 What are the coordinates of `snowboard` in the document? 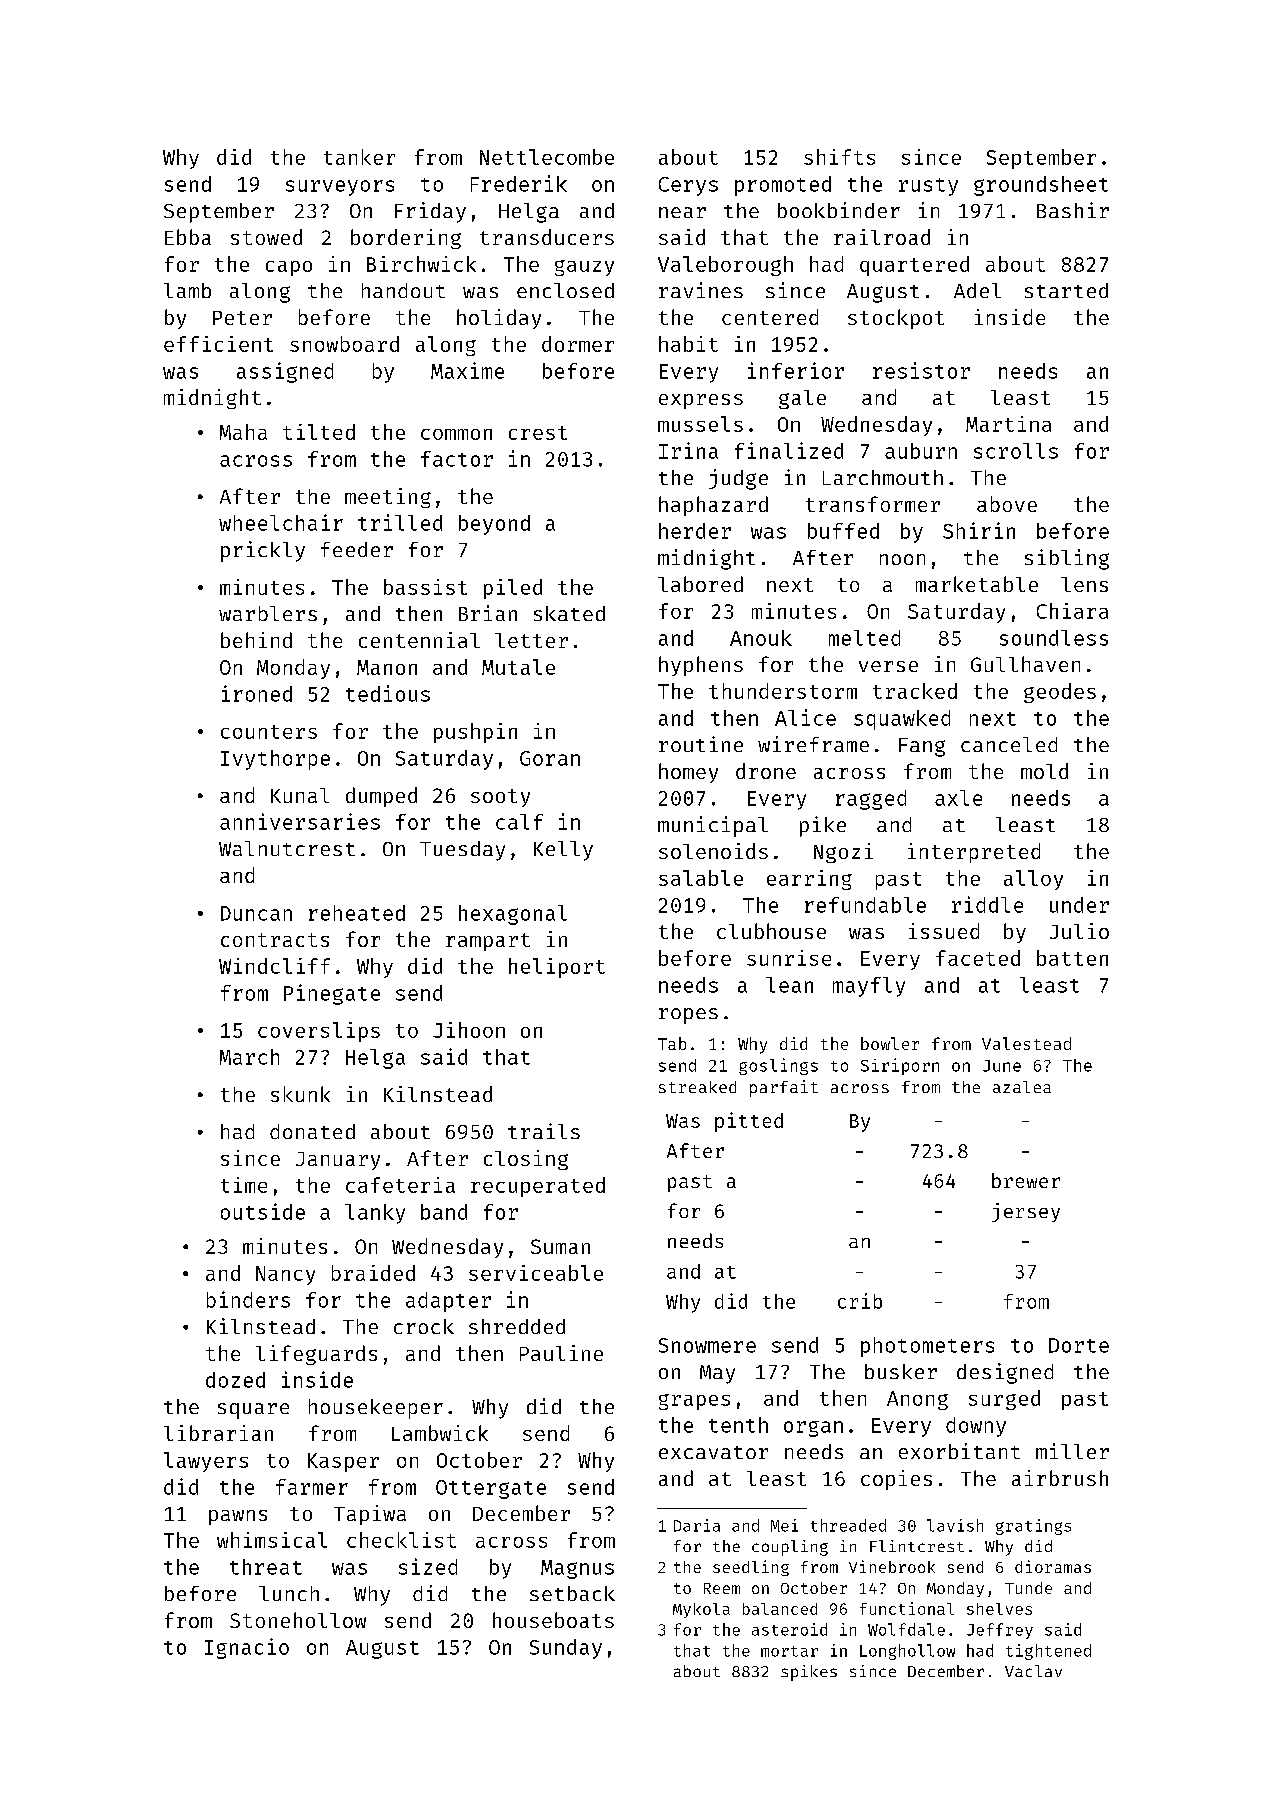 It's located at (344, 344).
